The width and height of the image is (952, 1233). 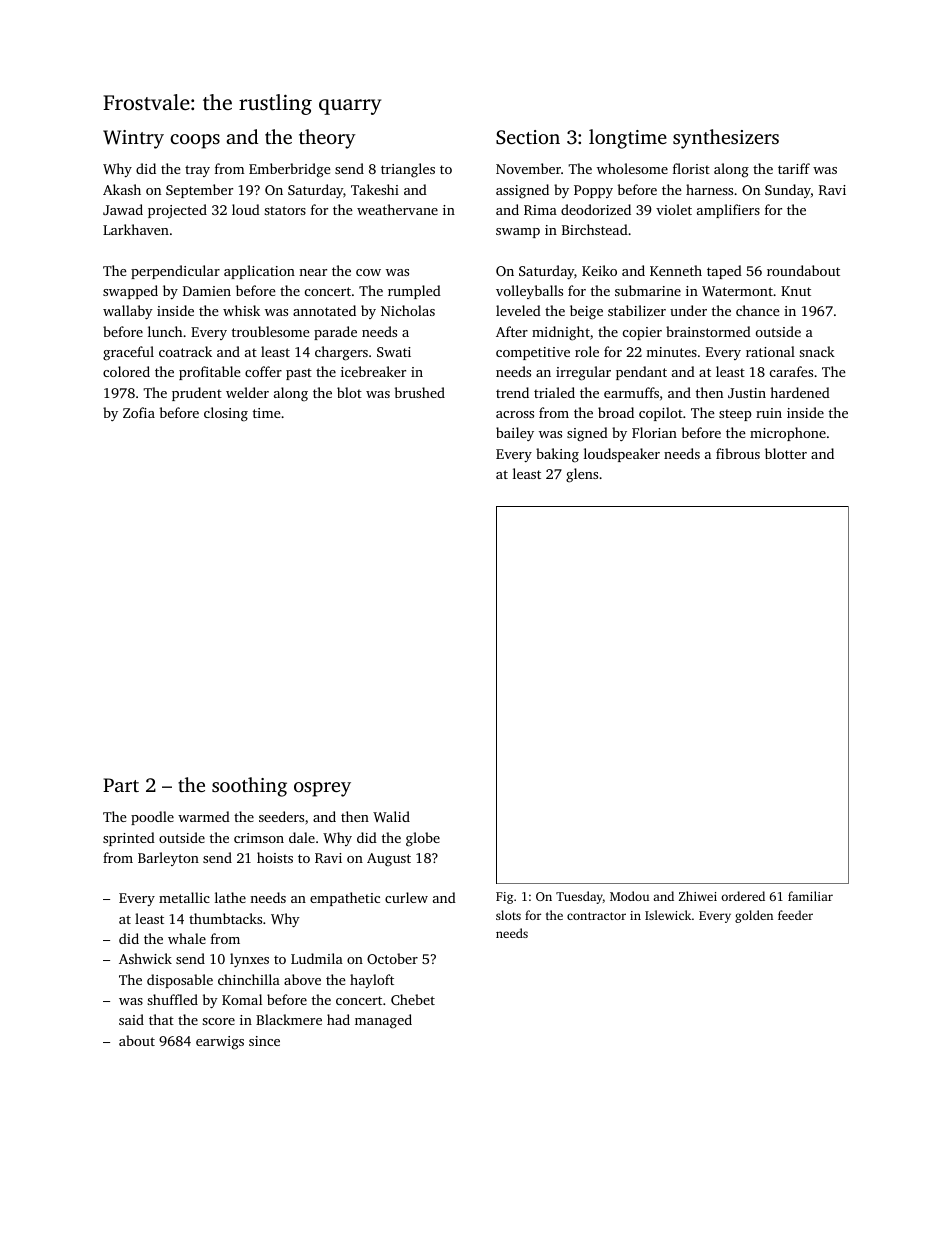 I want to click on familiar, so click(x=810, y=896).
